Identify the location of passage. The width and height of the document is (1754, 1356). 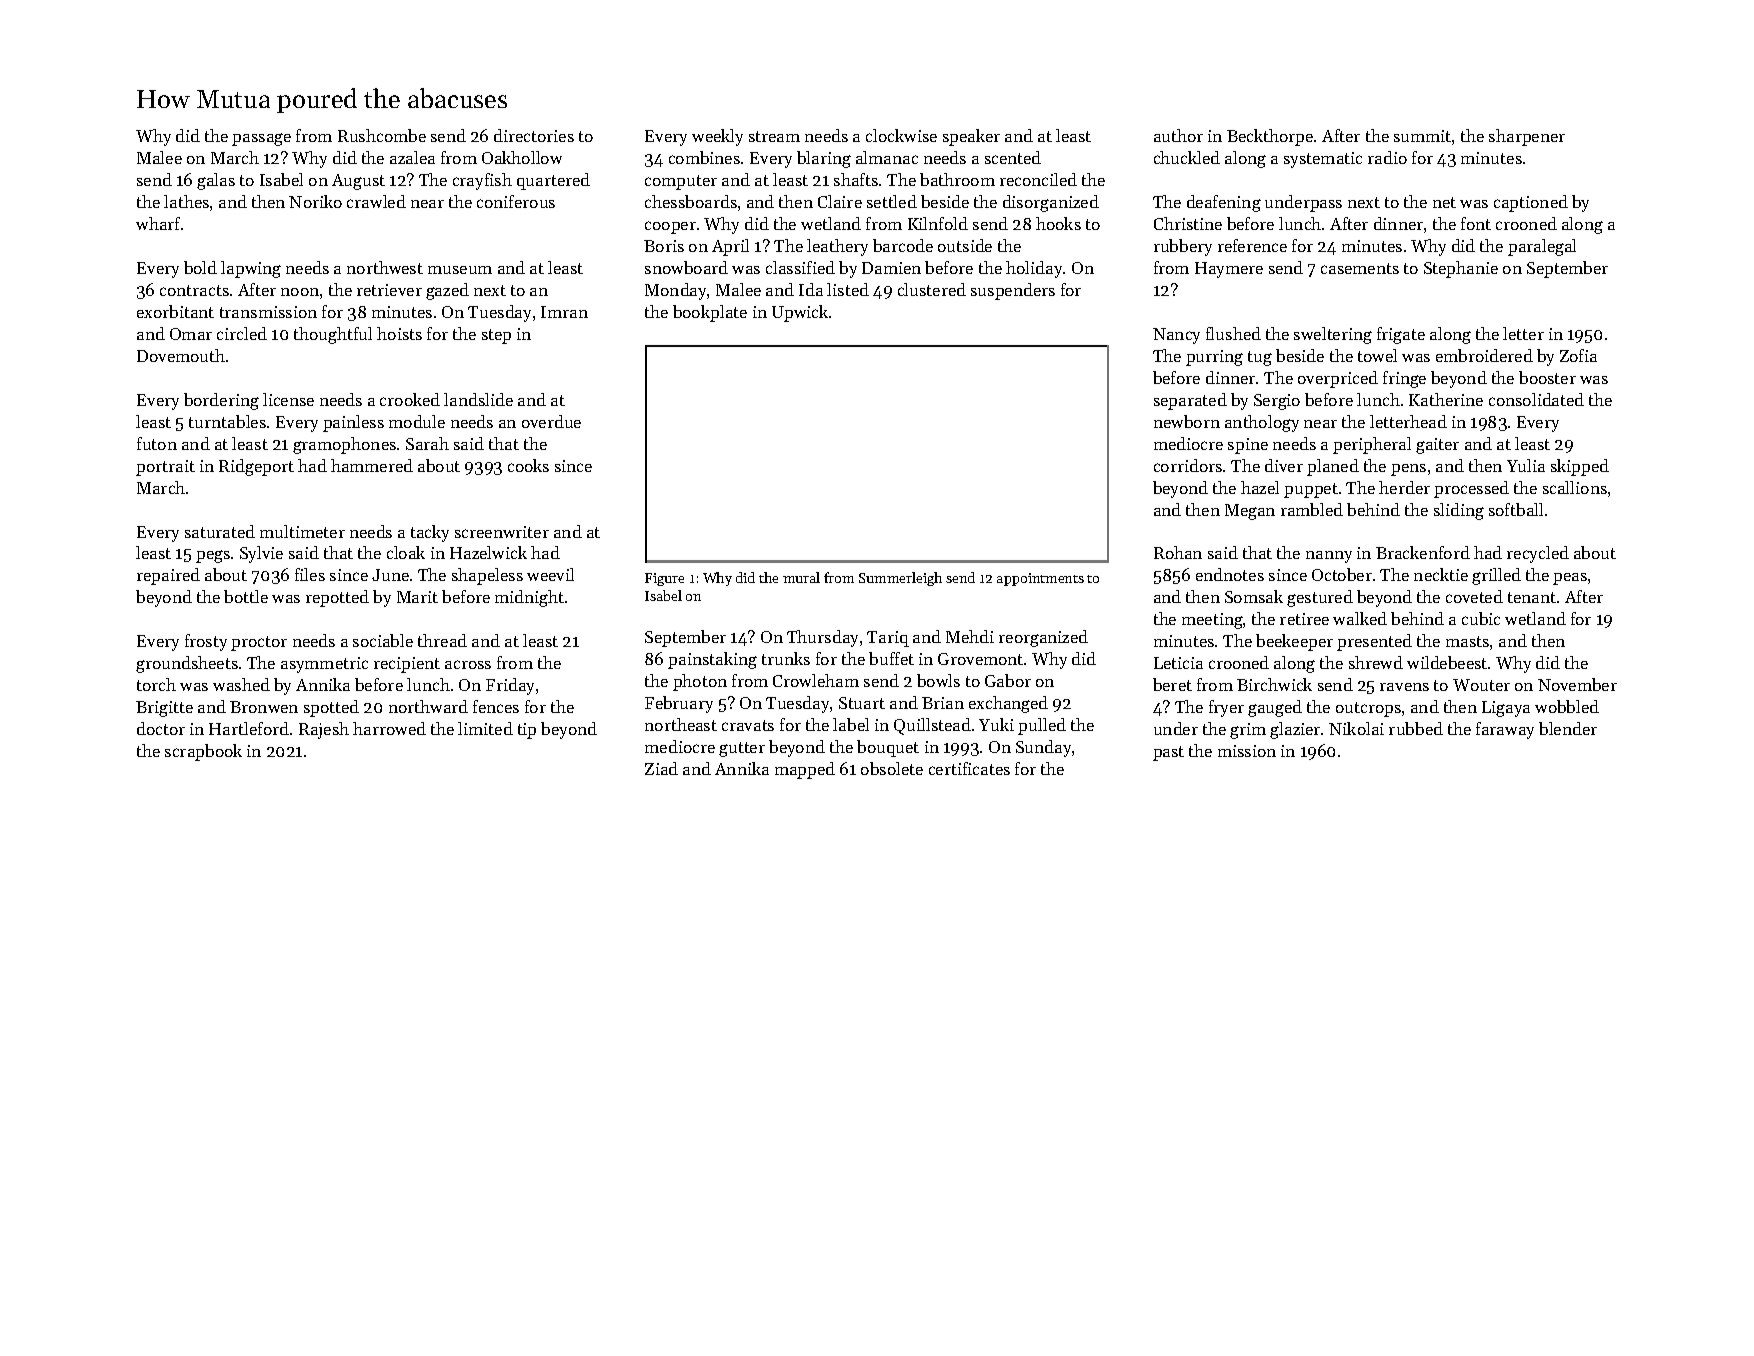
(261, 139).
